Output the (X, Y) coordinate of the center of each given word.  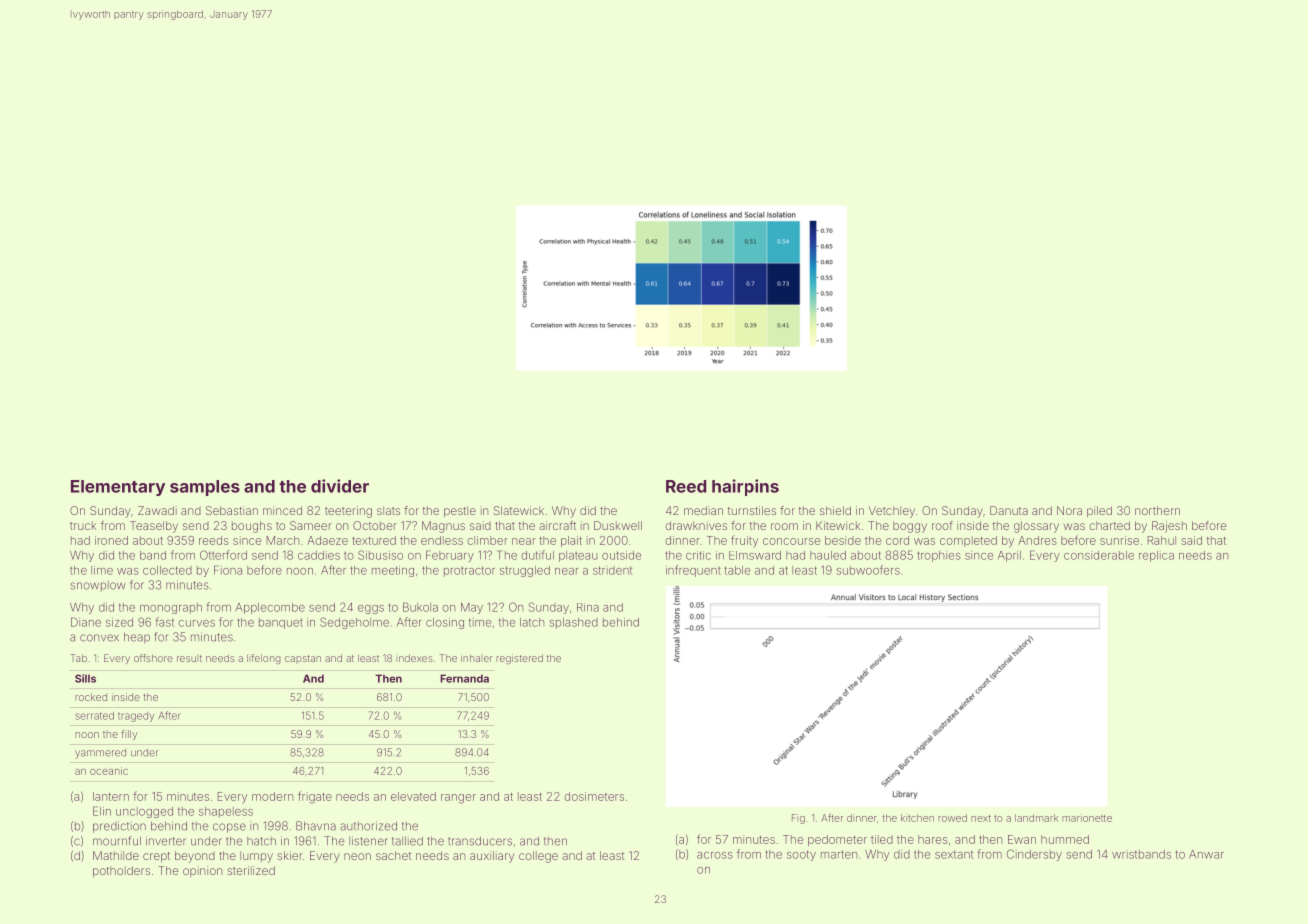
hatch (261, 841)
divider (340, 486)
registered (519, 659)
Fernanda (464, 678)
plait (571, 541)
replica (1156, 556)
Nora (1069, 510)
